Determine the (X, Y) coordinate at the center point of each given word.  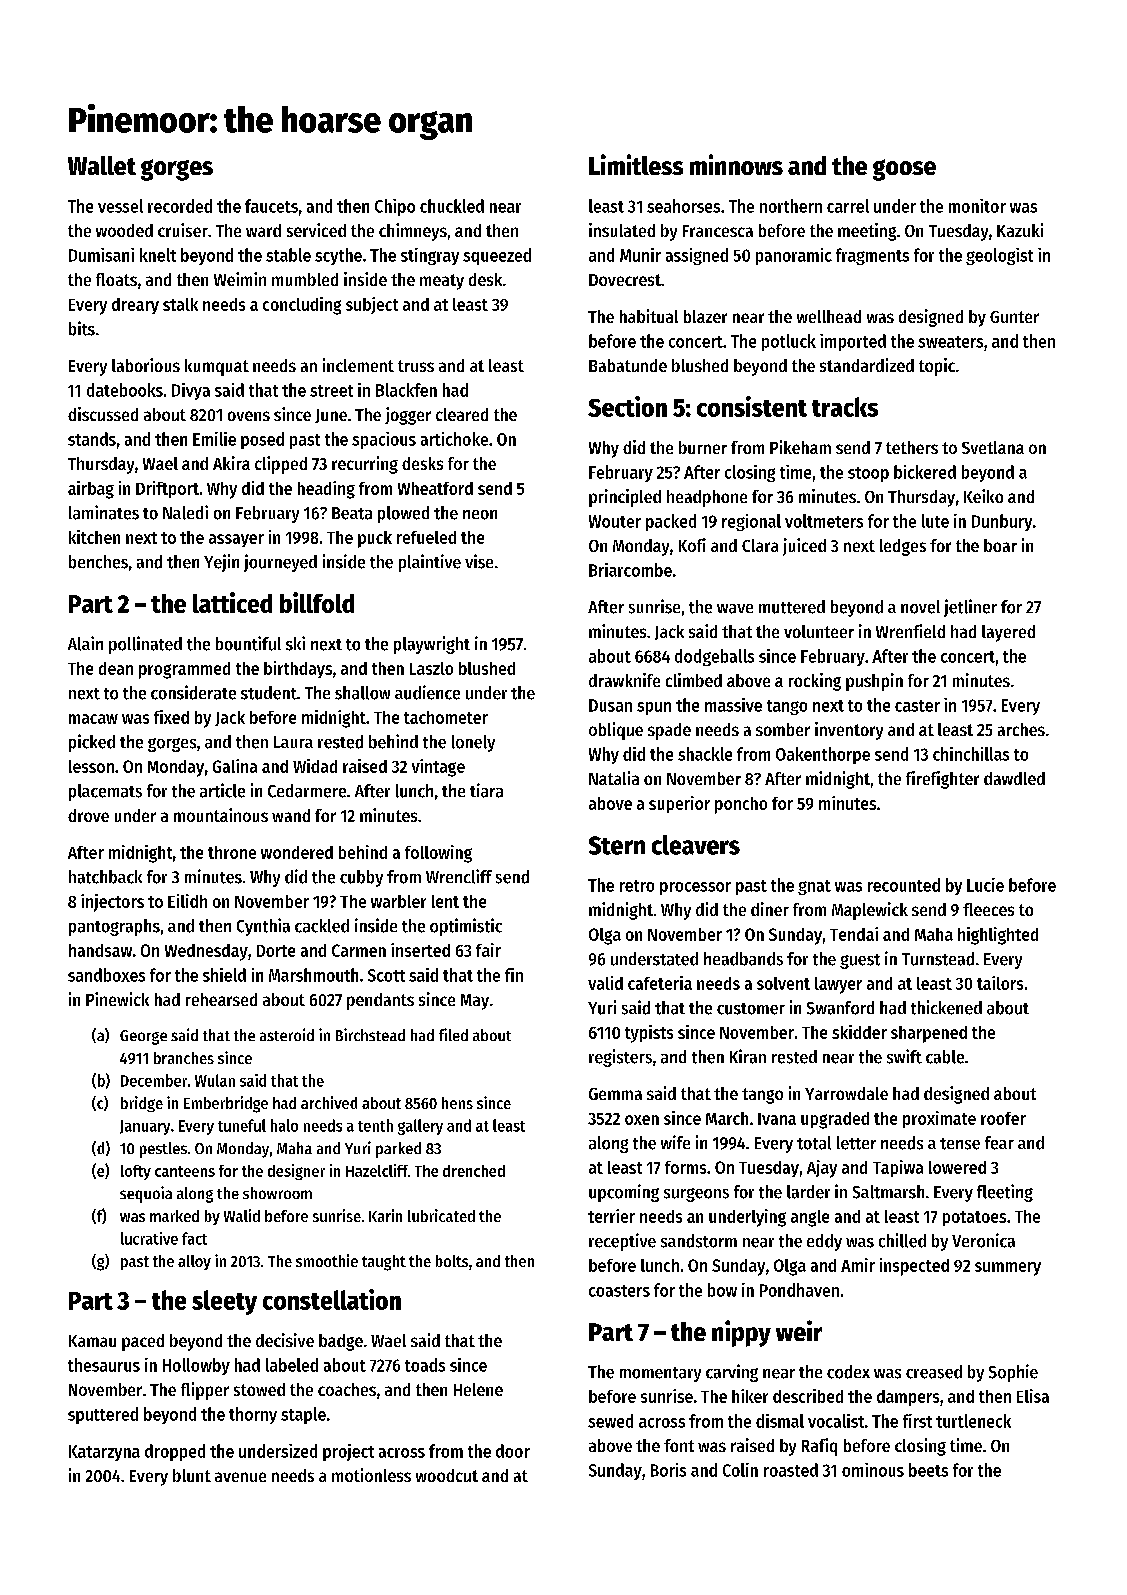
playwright (432, 645)
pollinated (145, 645)
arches (1021, 729)
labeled (292, 1365)
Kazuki (1020, 230)
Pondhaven (799, 1290)
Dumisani (101, 255)
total (814, 1143)
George (143, 1037)
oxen (642, 1120)
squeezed (497, 256)
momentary (660, 1374)
